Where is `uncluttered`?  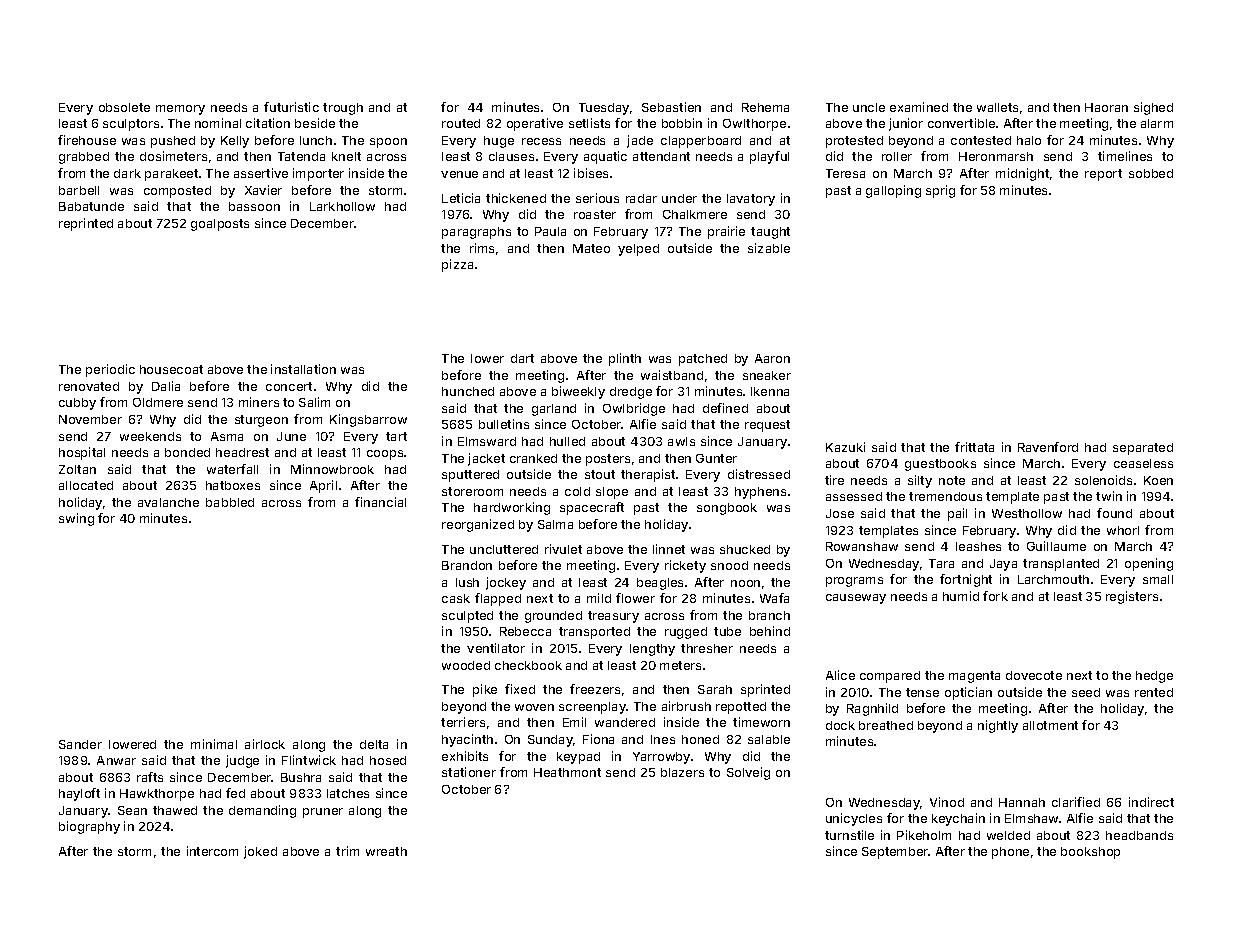 uncluttered is located at coordinates (504, 549).
